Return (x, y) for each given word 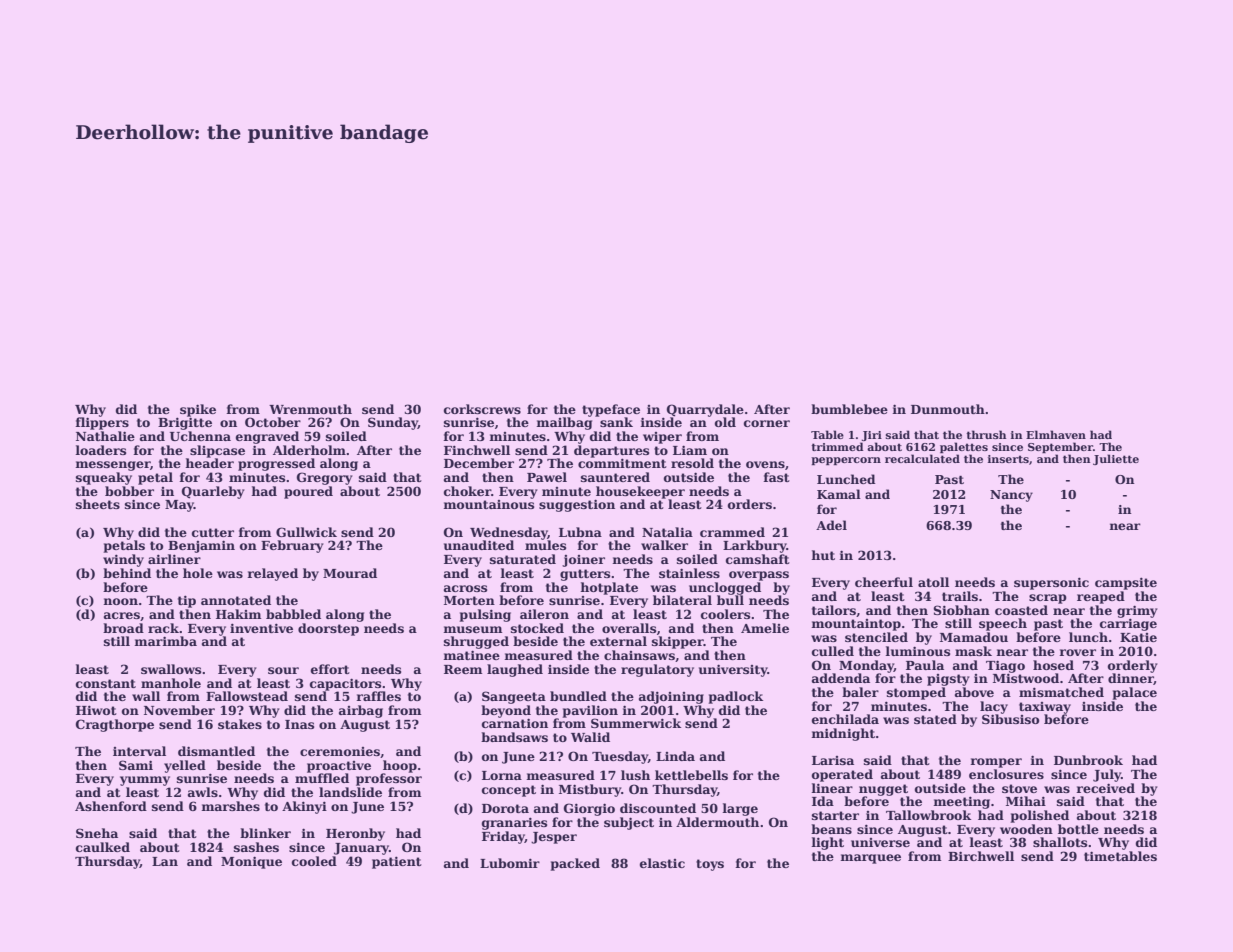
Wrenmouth (310, 409)
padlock (736, 697)
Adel (831, 525)
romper (996, 763)
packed (575, 864)
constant (106, 683)
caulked (103, 847)
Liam (690, 450)
